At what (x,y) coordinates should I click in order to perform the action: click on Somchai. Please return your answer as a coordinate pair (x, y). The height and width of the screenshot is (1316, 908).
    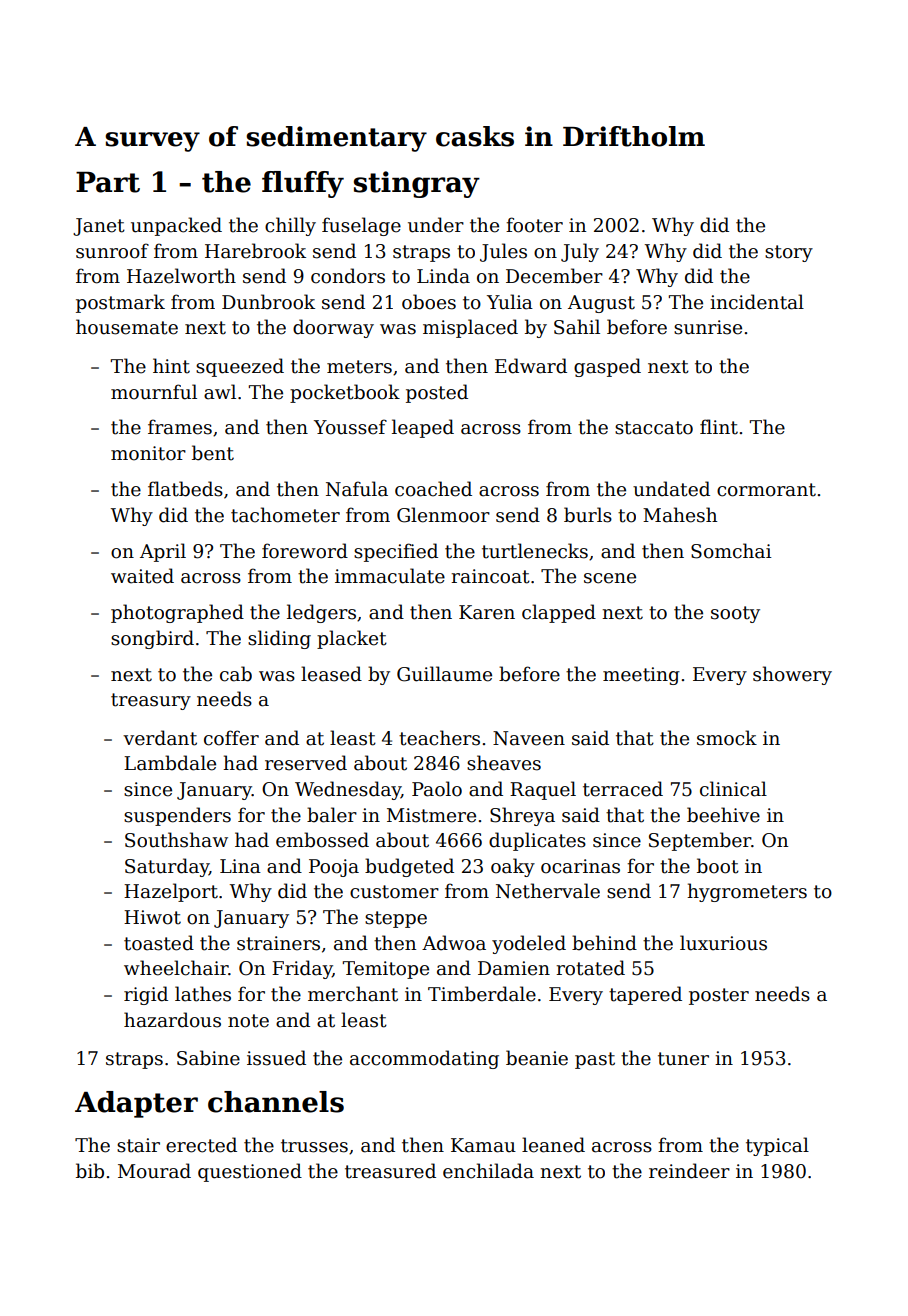
    Looking at the image, I should click on (731, 551).
